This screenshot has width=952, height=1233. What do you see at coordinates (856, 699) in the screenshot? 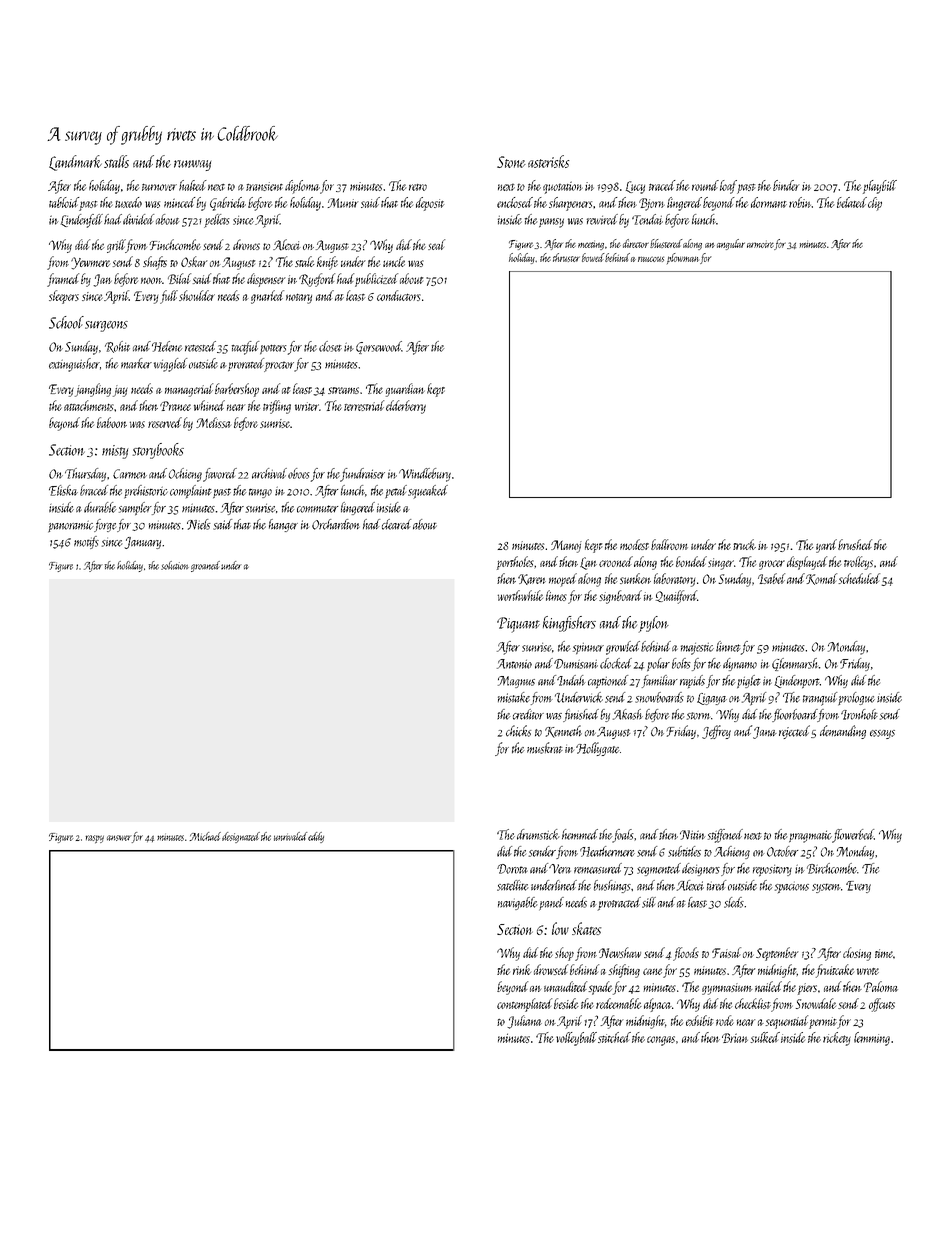
I see `prologue` at bounding box center [856, 699].
